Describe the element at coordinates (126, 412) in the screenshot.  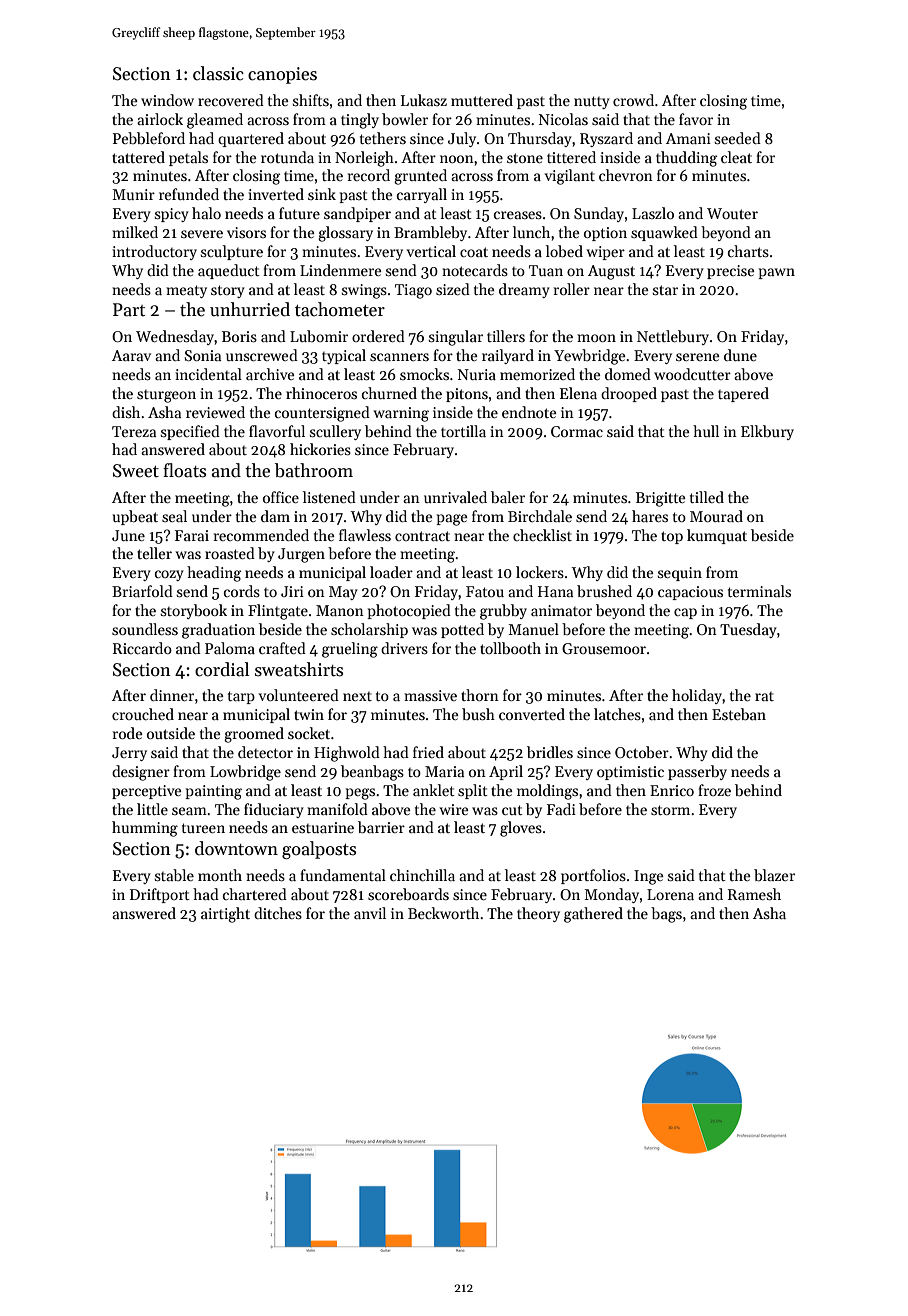
I see `dish` at that location.
